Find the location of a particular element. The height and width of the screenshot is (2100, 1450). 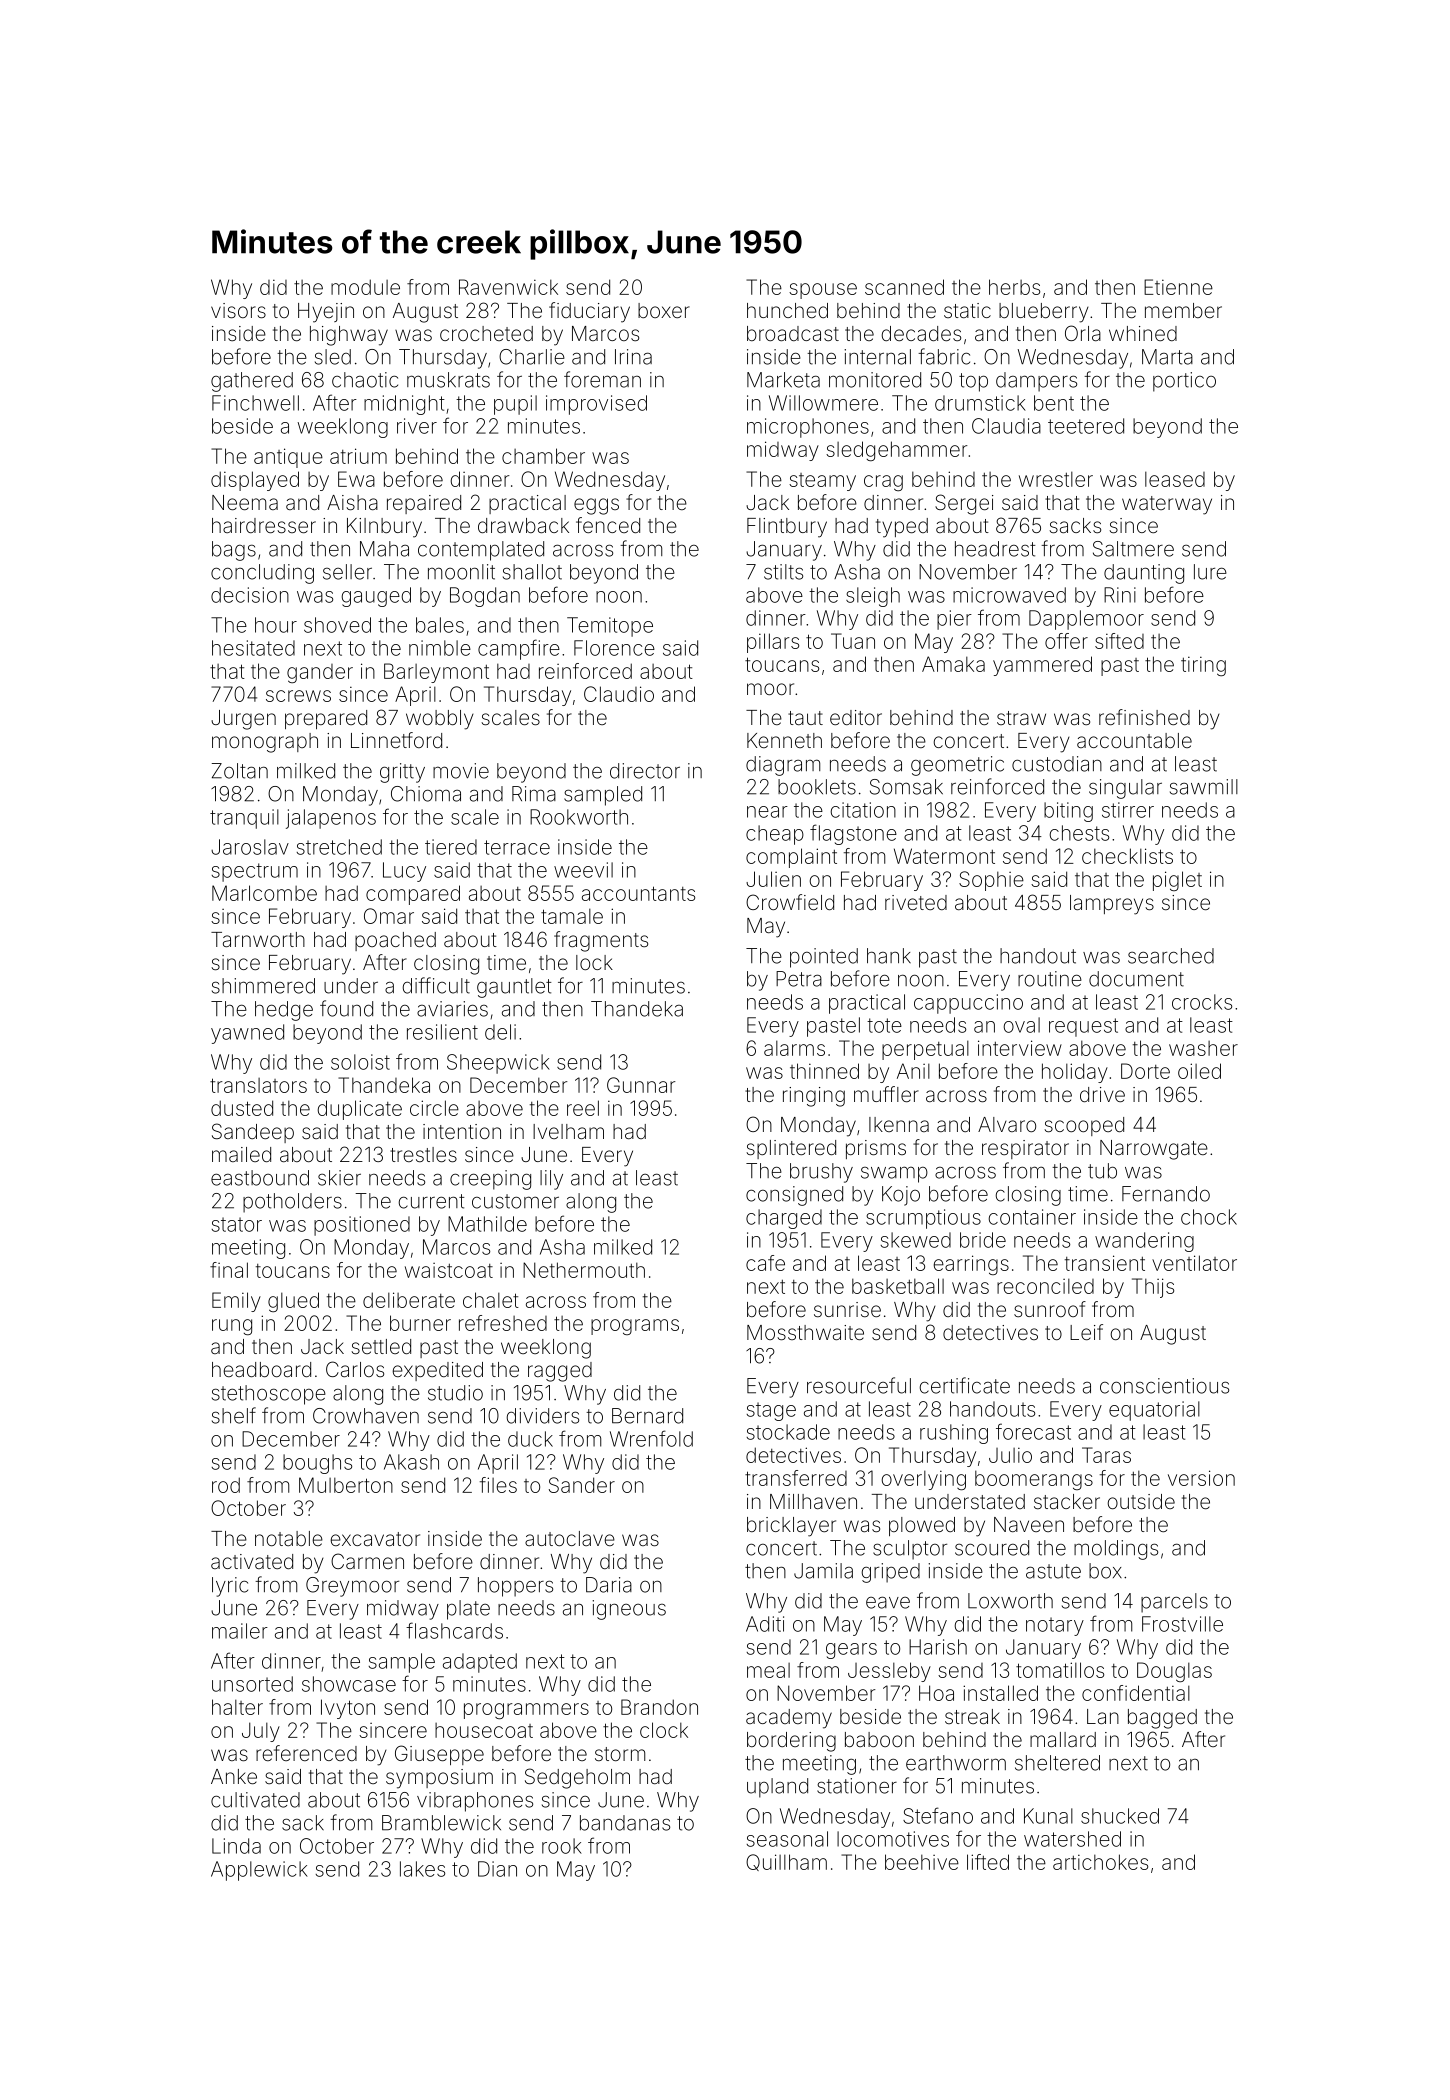

showcase is located at coordinates (349, 1684).
